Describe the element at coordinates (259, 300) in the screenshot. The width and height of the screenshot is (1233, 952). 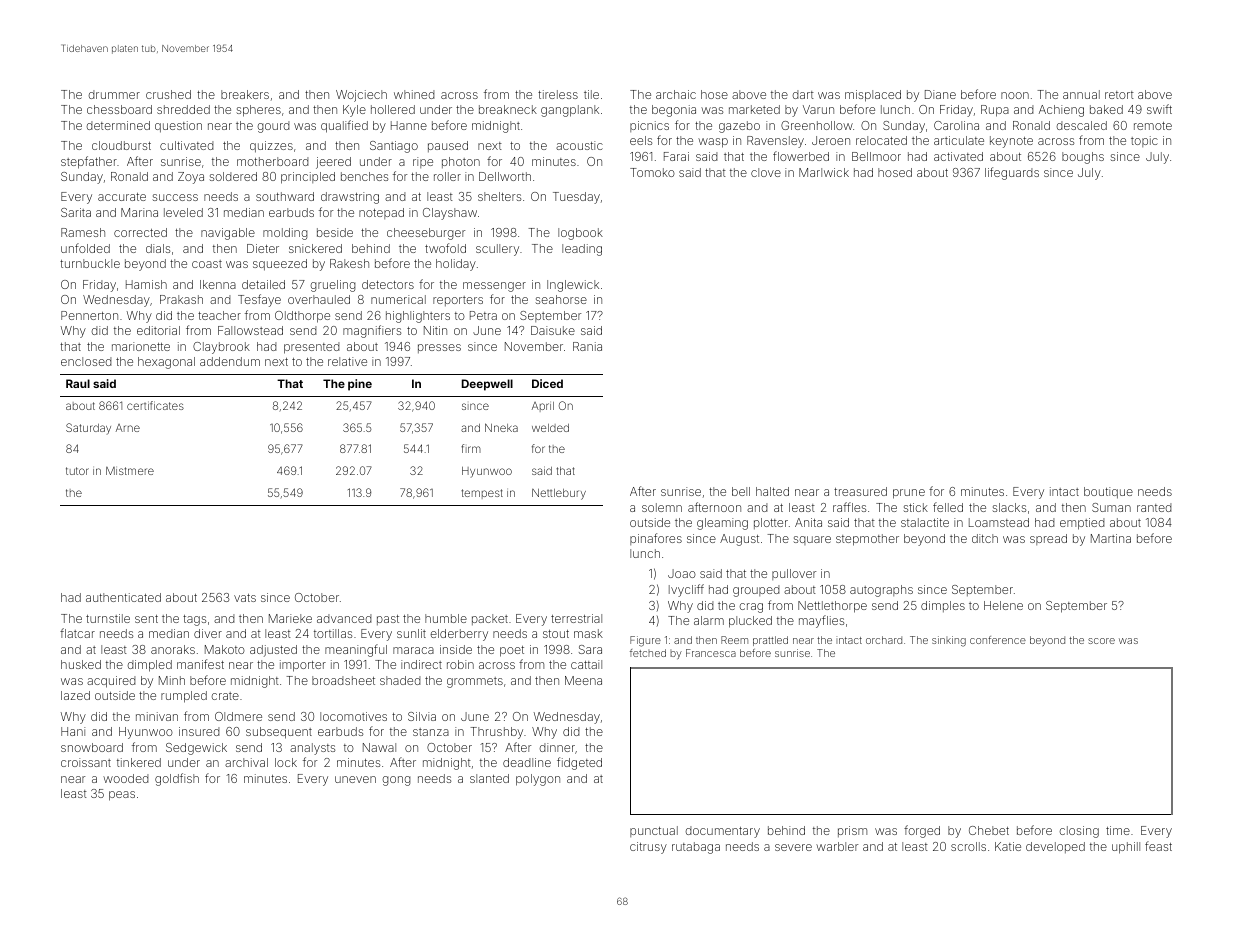
I see `Tesfaye` at that location.
